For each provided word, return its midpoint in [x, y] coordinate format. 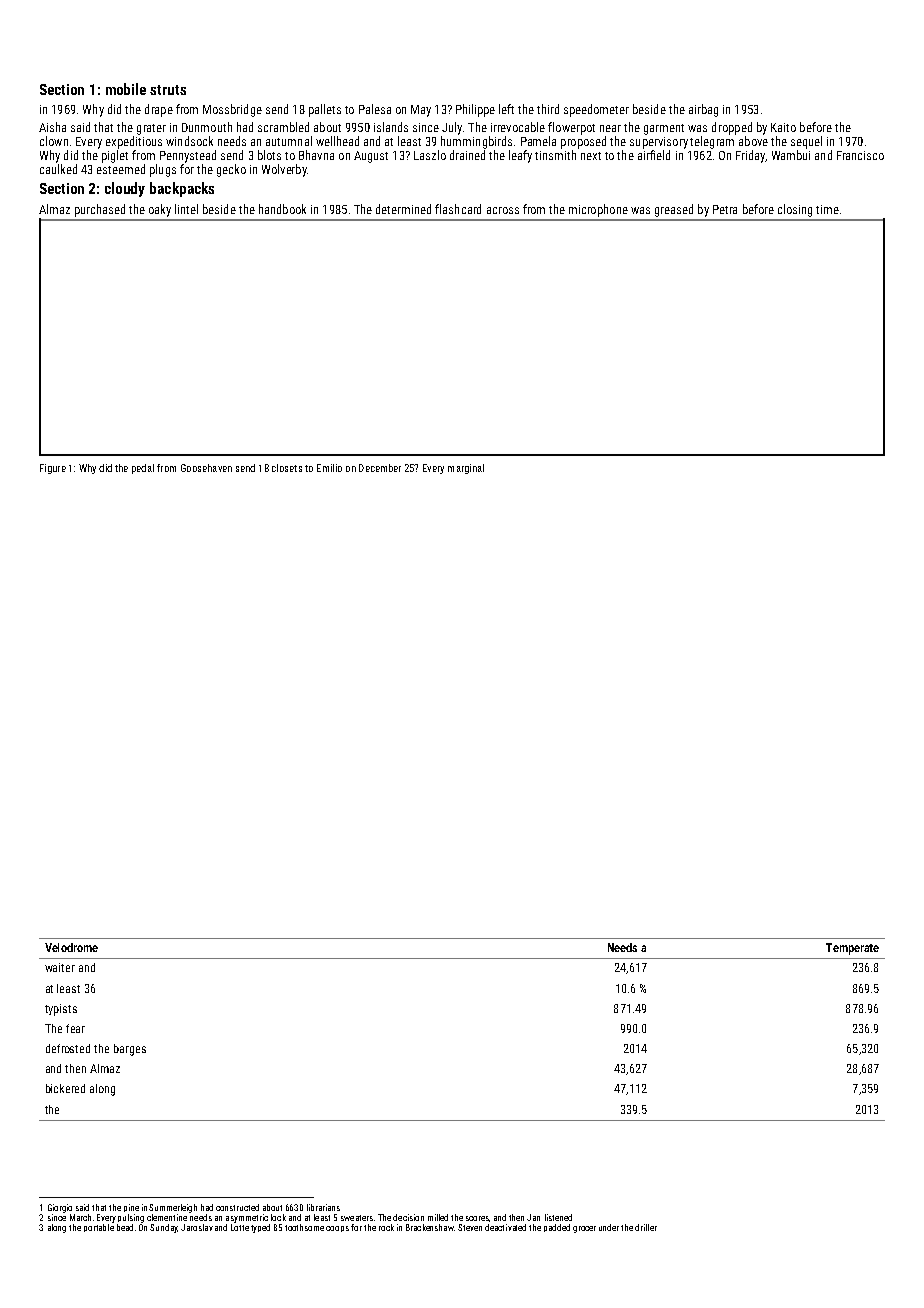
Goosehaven [206, 468]
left [506, 109]
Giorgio [60, 1208]
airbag [703, 110]
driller [646, 1227]
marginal [466, 469]
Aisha [52, 127]
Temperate [852, 949]
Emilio [329, 468]
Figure [53, 469]
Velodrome [71, 947]
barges [130, 1050]
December [380, 468]
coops [337, 1229]
